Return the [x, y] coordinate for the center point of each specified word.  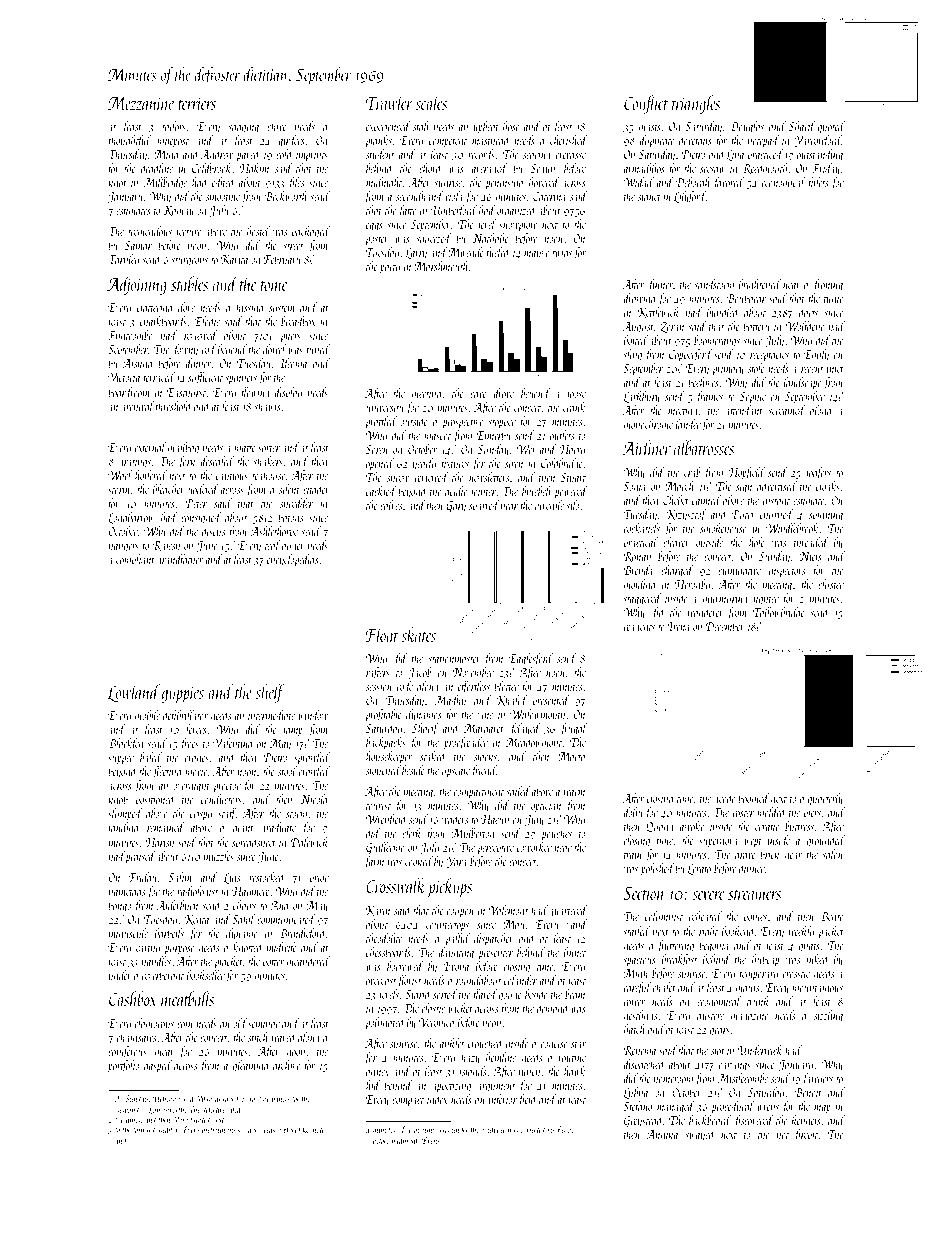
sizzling [828, 1016]
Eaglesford [531, 659]
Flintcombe [130, 335]
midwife [282, 948]
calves [391, 505]
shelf [270, 693]
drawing [639, 299]
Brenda [638, 570]
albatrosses [704, 447]
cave [478, 395]
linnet [575, 952]
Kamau [178, 211]
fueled [498, 253]
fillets [817, 183]
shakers [268, 461]
